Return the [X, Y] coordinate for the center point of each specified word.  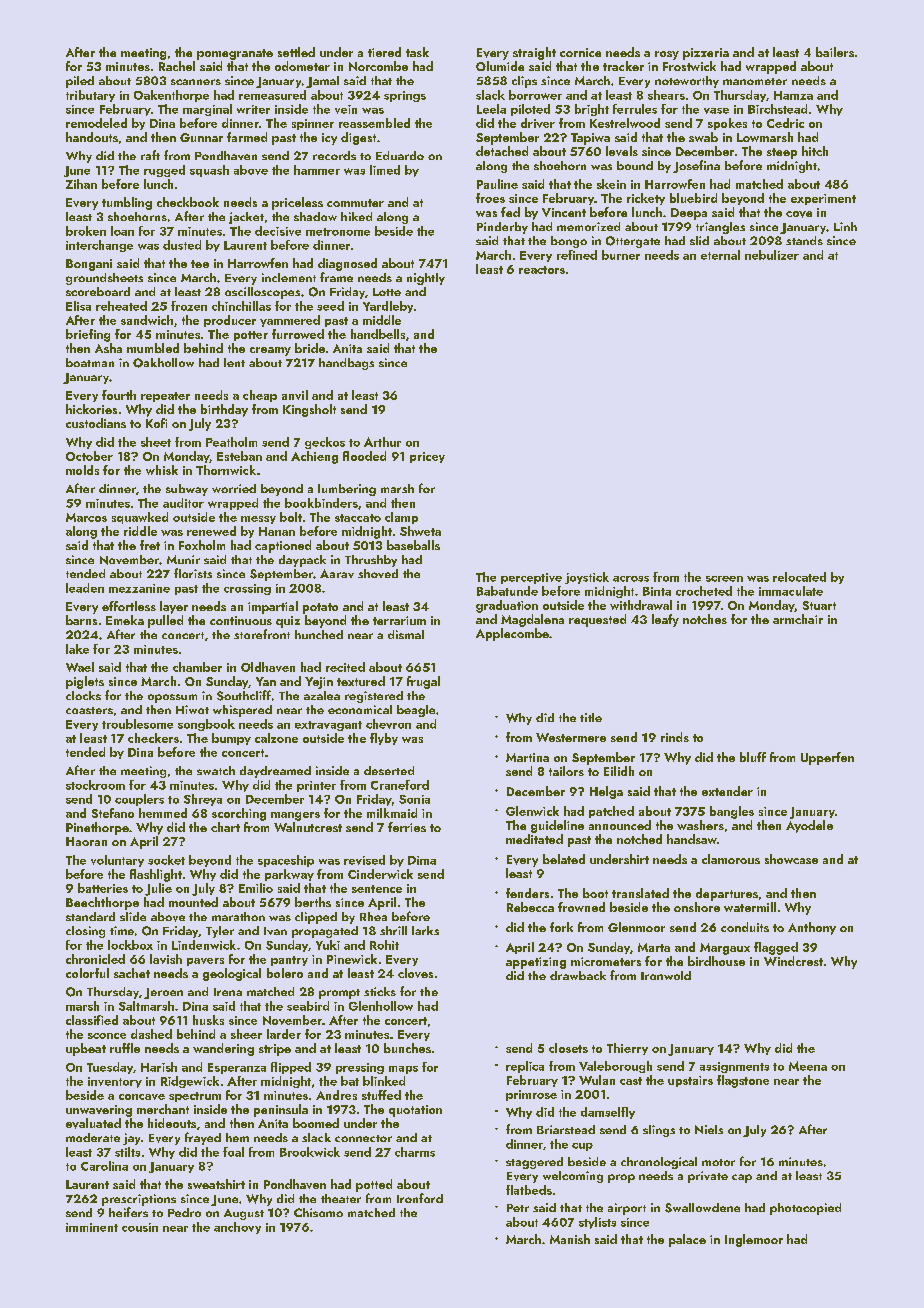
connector [363, 1138]
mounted [193, 902]
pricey [427, 457]
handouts [92, 137]
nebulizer [772, 255]
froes [490, 198]
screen [724, 579]
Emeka [125, 620]
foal [233, 1152]
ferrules [635, 109]
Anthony [812, 928]
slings [659, 1131]
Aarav [337, 573]
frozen [189, 306]
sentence [377, 889]
